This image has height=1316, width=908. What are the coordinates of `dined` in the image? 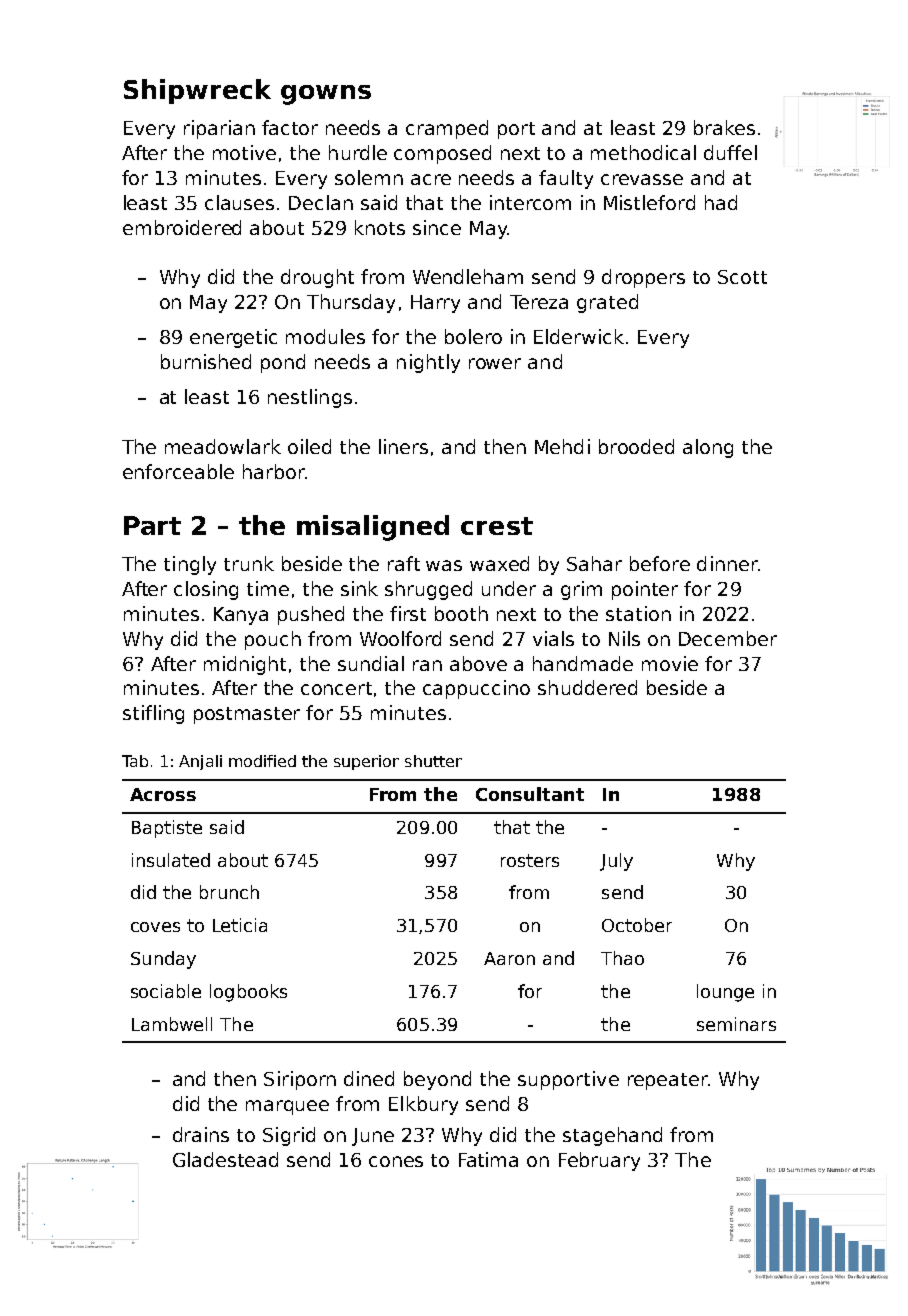 It's located at (369, 1078).
